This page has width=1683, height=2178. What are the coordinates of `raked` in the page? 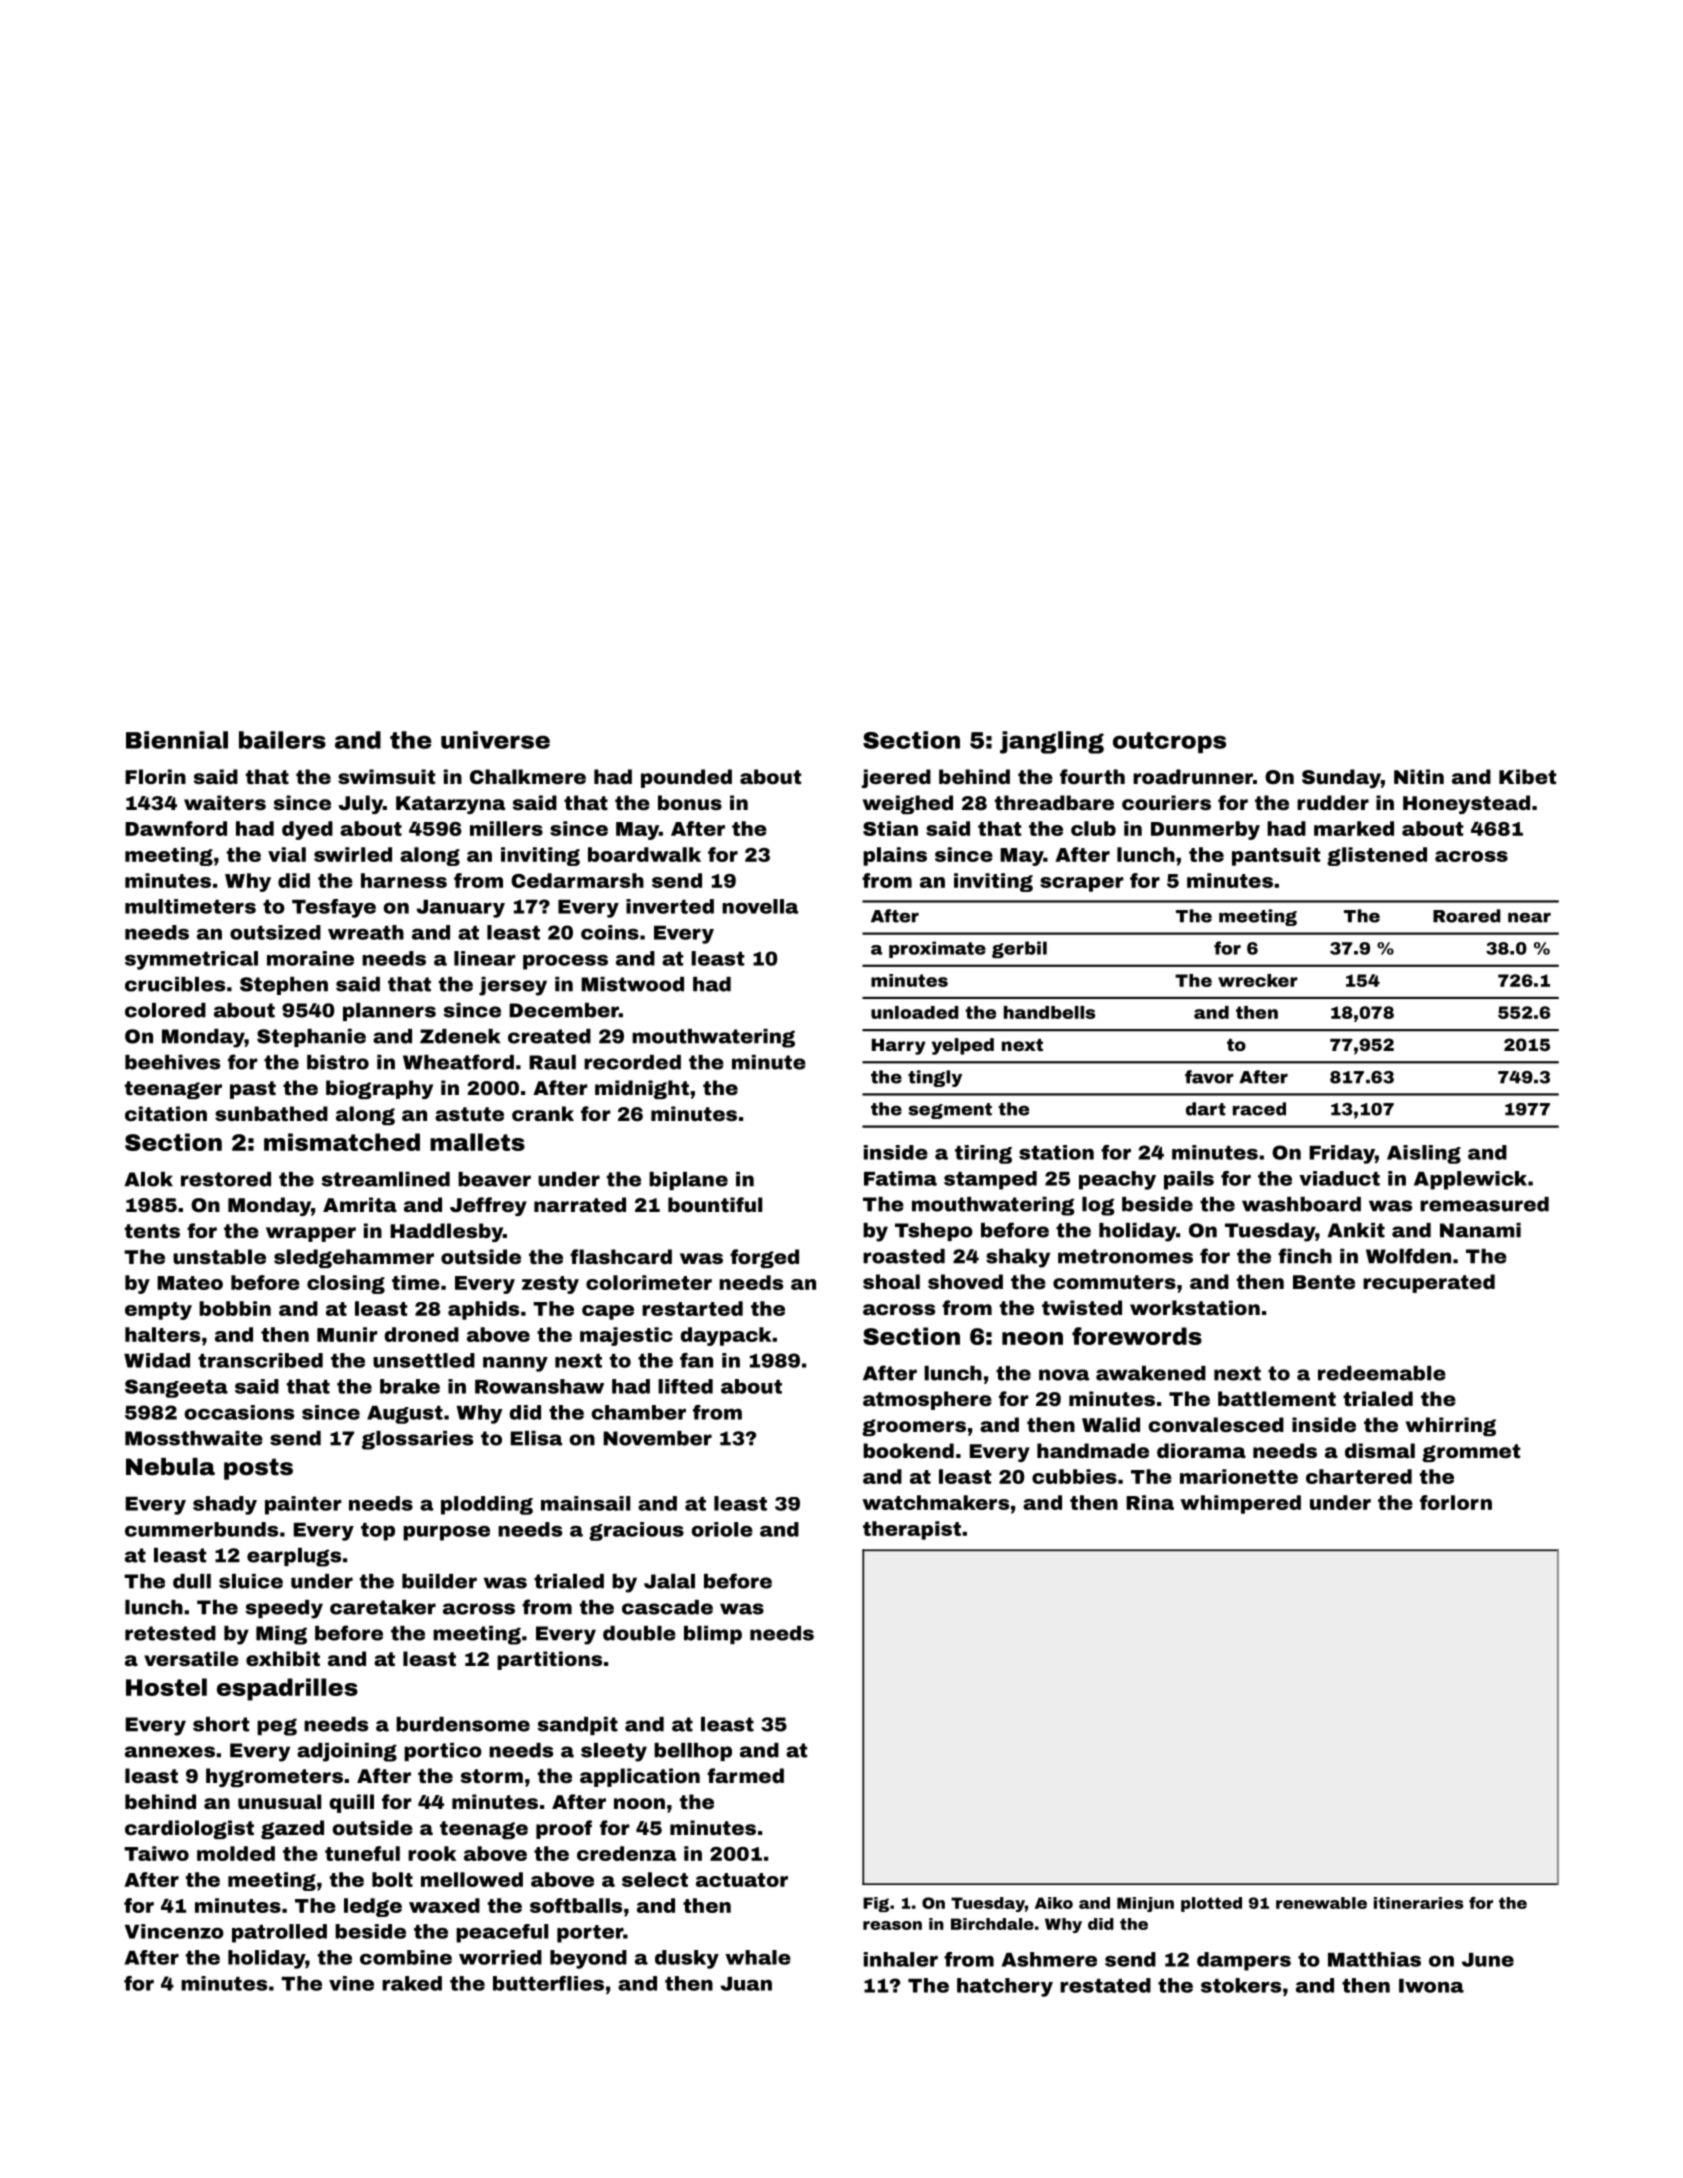 It's located at (412, 1983).
